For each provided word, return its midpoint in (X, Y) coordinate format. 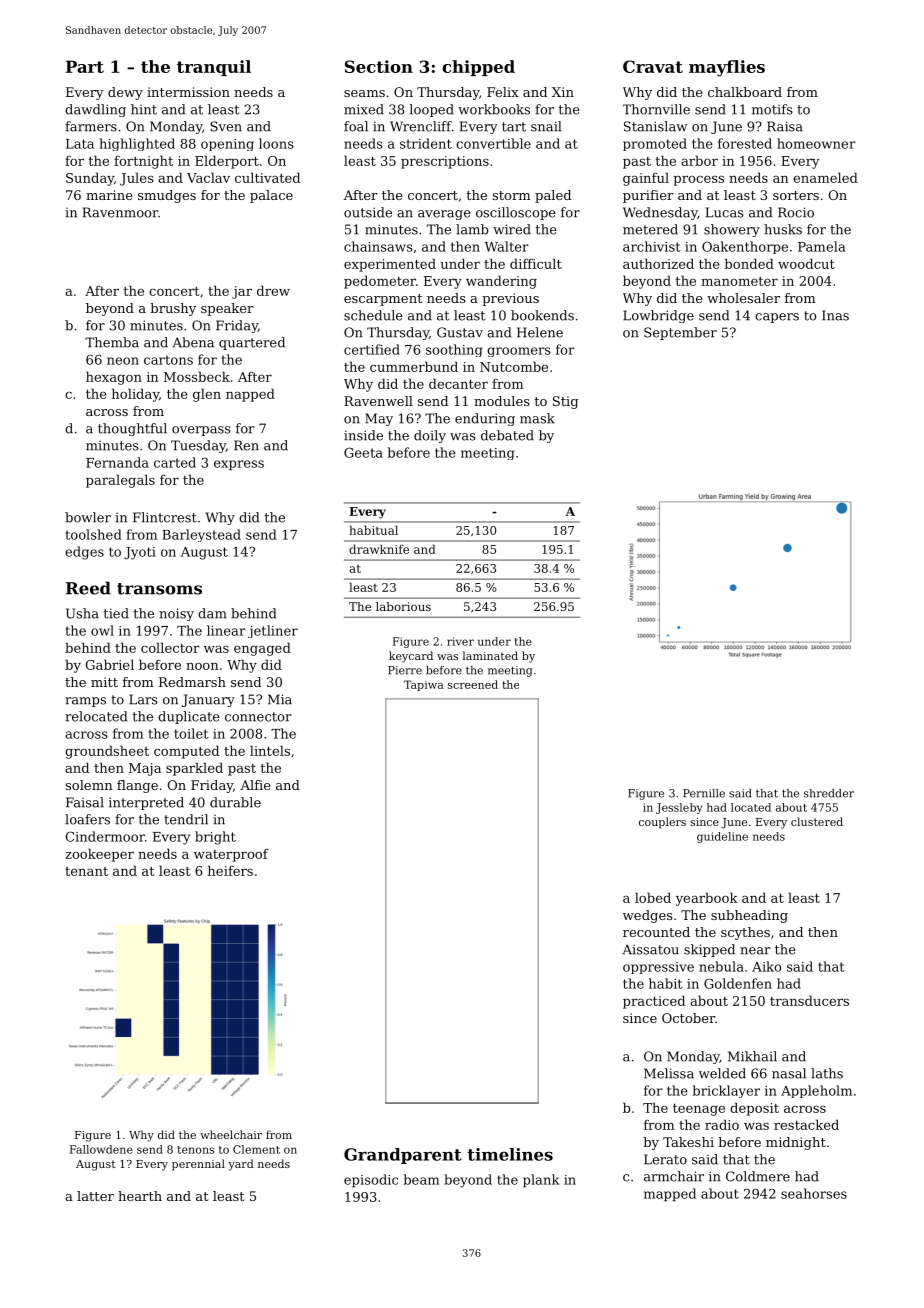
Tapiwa (424, 685)
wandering (501, 282)
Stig (565, 402)
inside (363, 435)
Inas (835, 315)
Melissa (669, 1073)
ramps (85, 702)
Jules (137, 179)
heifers (230, 870)
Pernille (704, 793)
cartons (168, 360)
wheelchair (231, 1134)
